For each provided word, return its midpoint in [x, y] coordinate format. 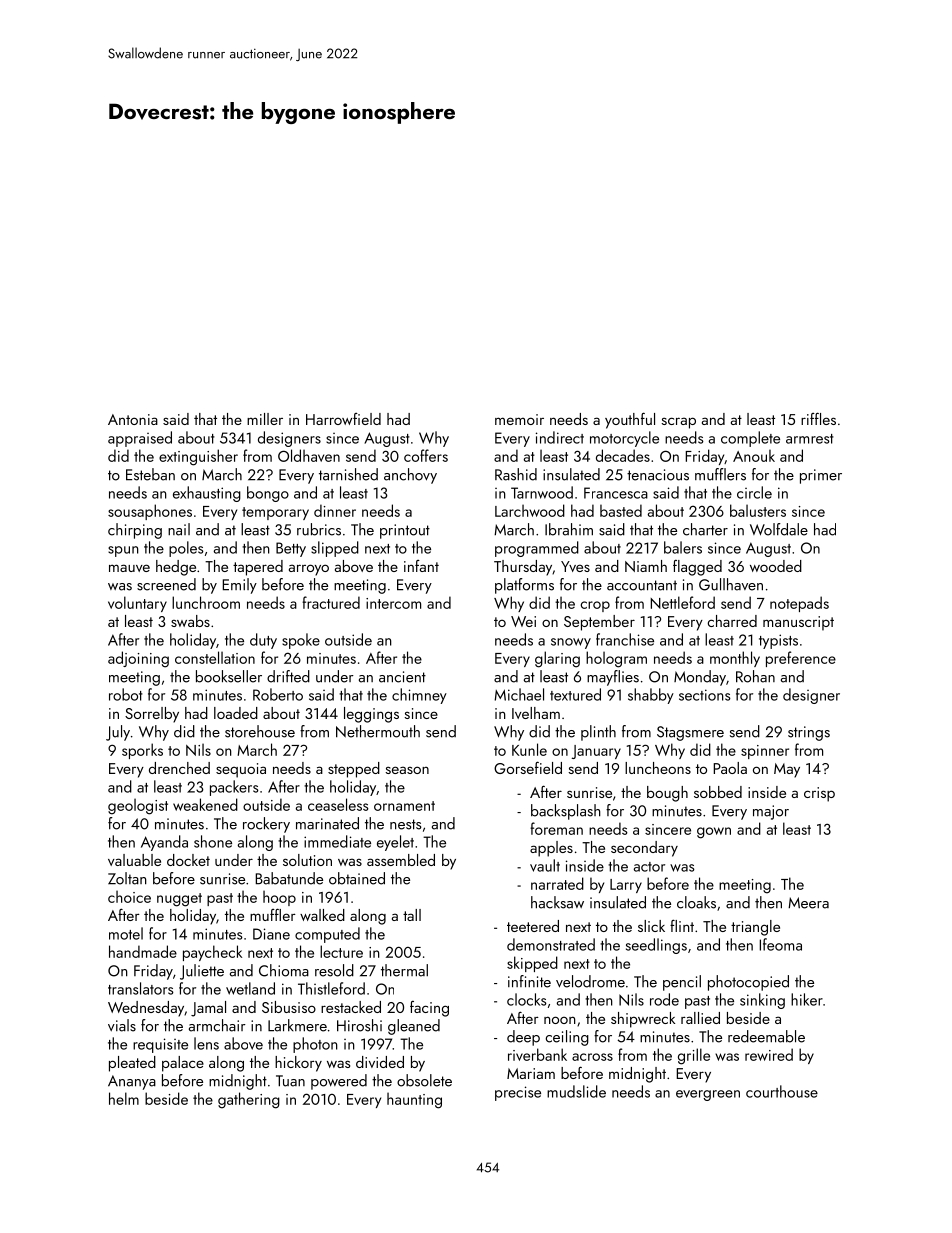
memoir [519, 419]
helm [124, 1098]
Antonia [133, 419]
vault [545, 865]
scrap [678, 423]
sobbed [718, 792]
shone [213, 841]
